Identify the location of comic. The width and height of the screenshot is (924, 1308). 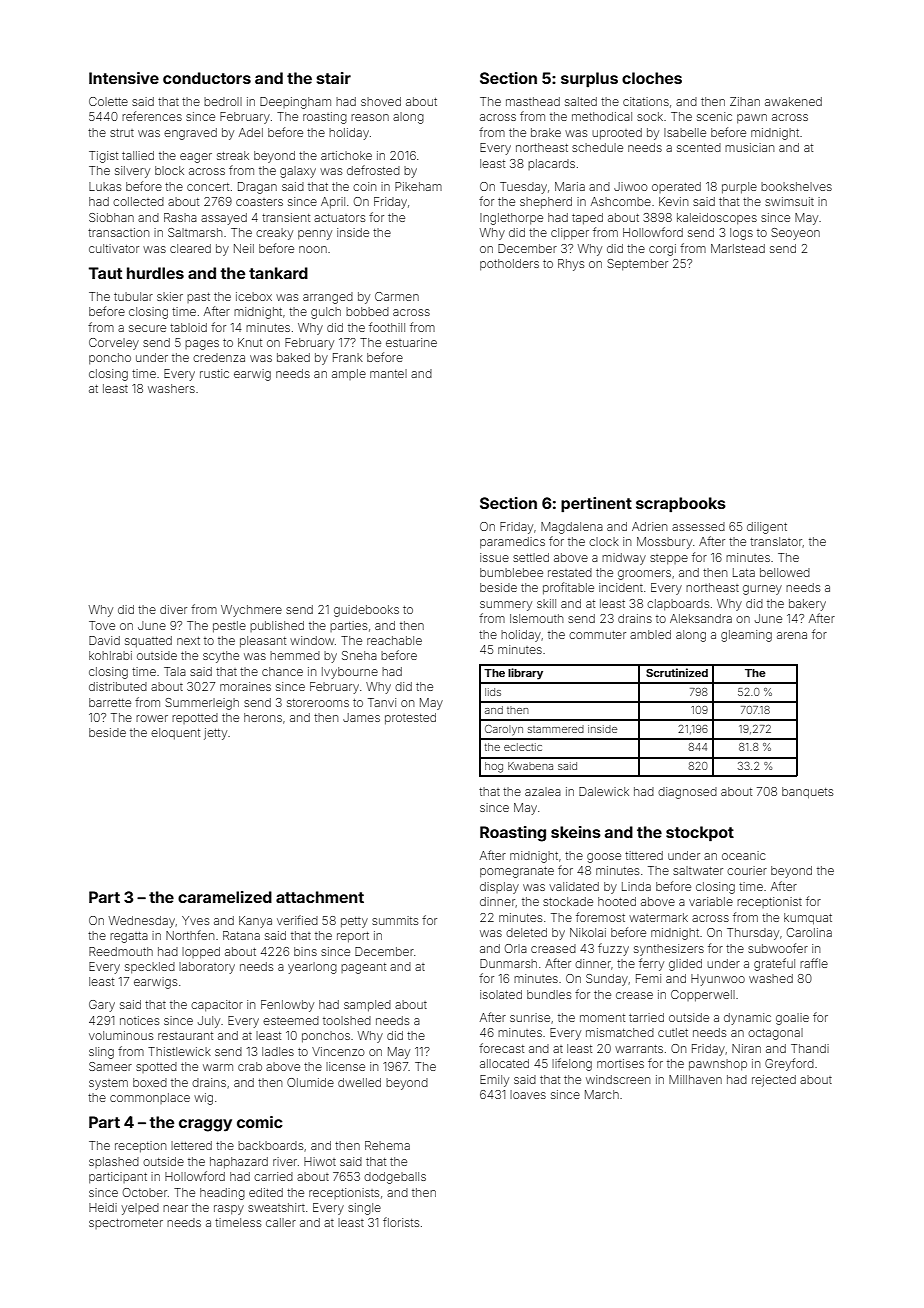
(260, 1122).
